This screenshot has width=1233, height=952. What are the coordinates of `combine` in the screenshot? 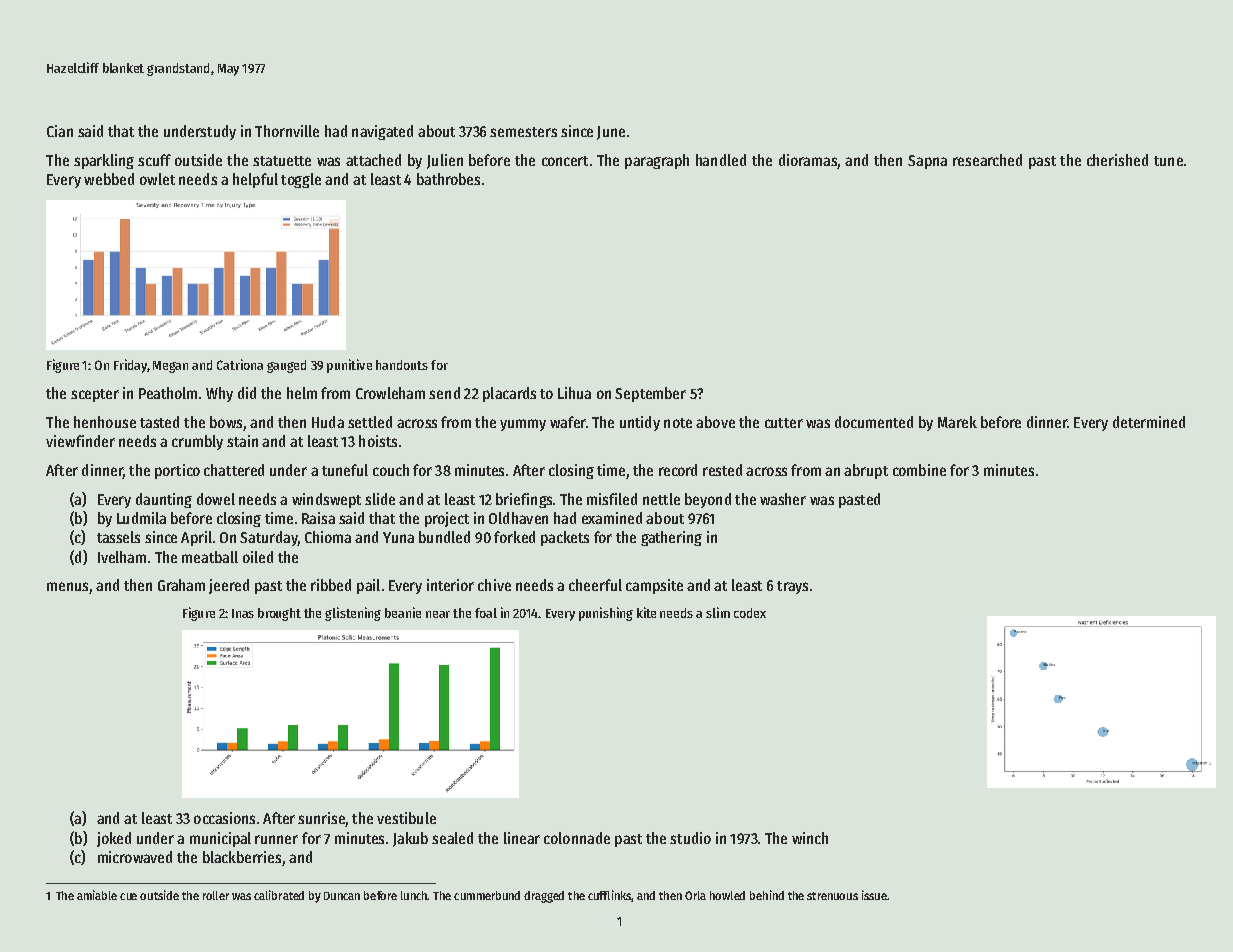 It's located at (919, 470).
